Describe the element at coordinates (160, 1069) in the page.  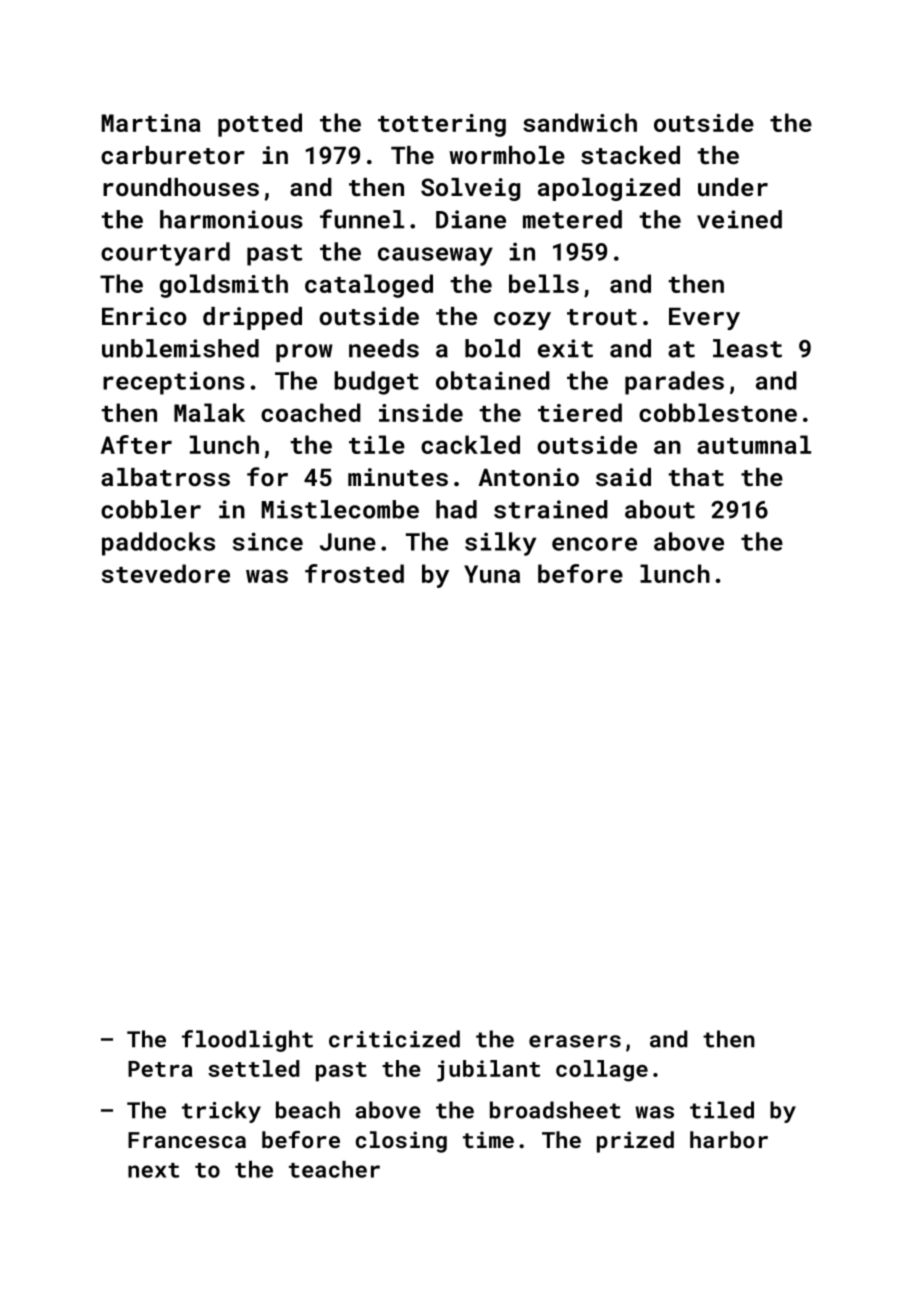
I see `Petra` at that location.
